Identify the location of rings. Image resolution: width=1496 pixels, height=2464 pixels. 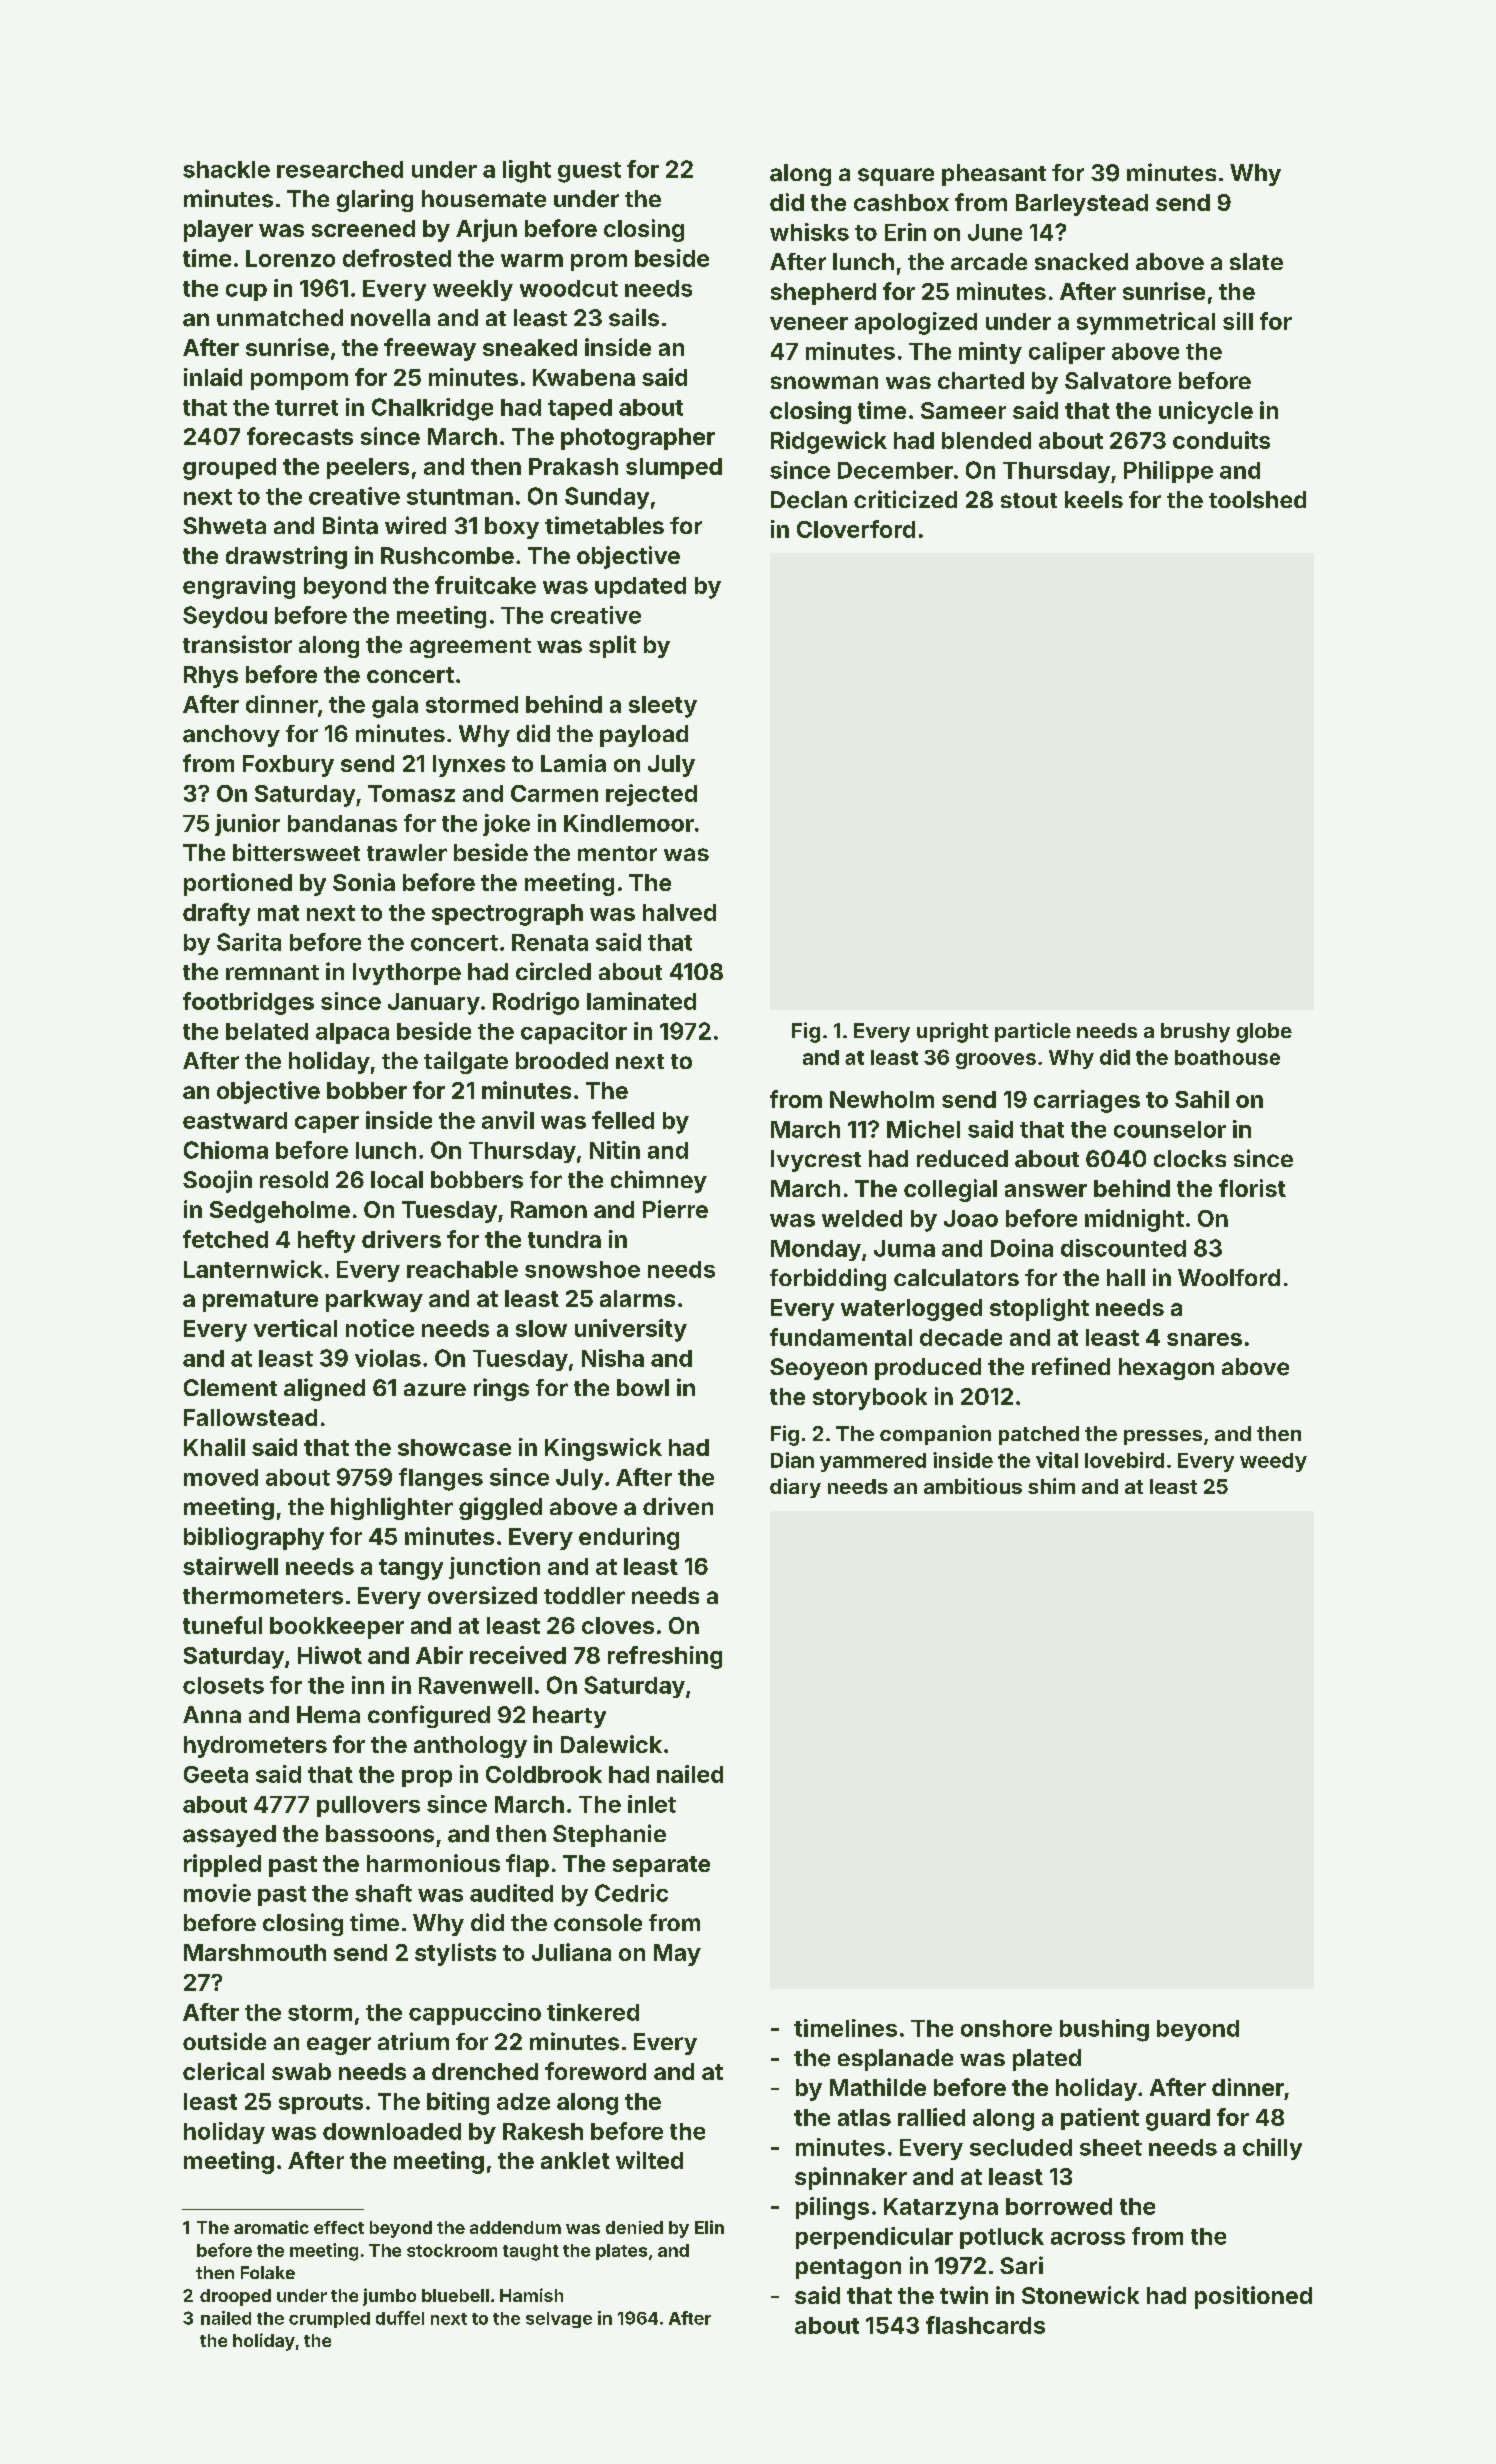
(501, 1389).
